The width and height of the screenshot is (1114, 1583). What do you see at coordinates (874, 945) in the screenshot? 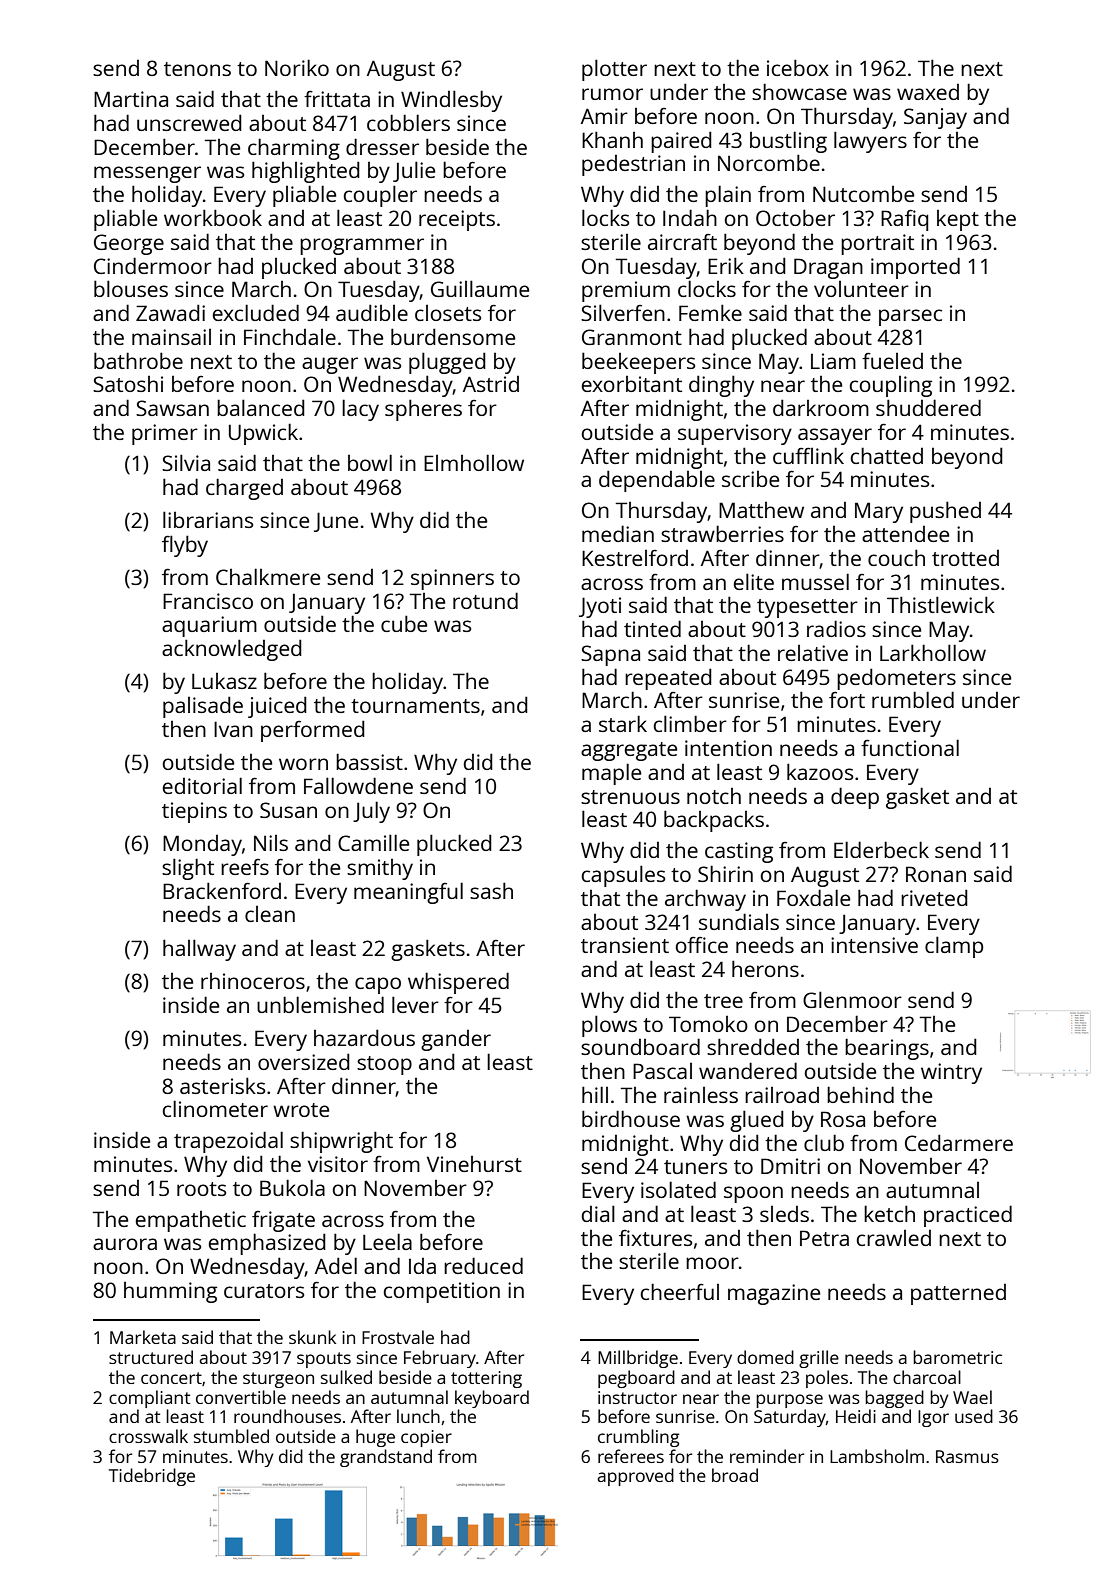
I see `intensive` at bounding box center [874, 945].
